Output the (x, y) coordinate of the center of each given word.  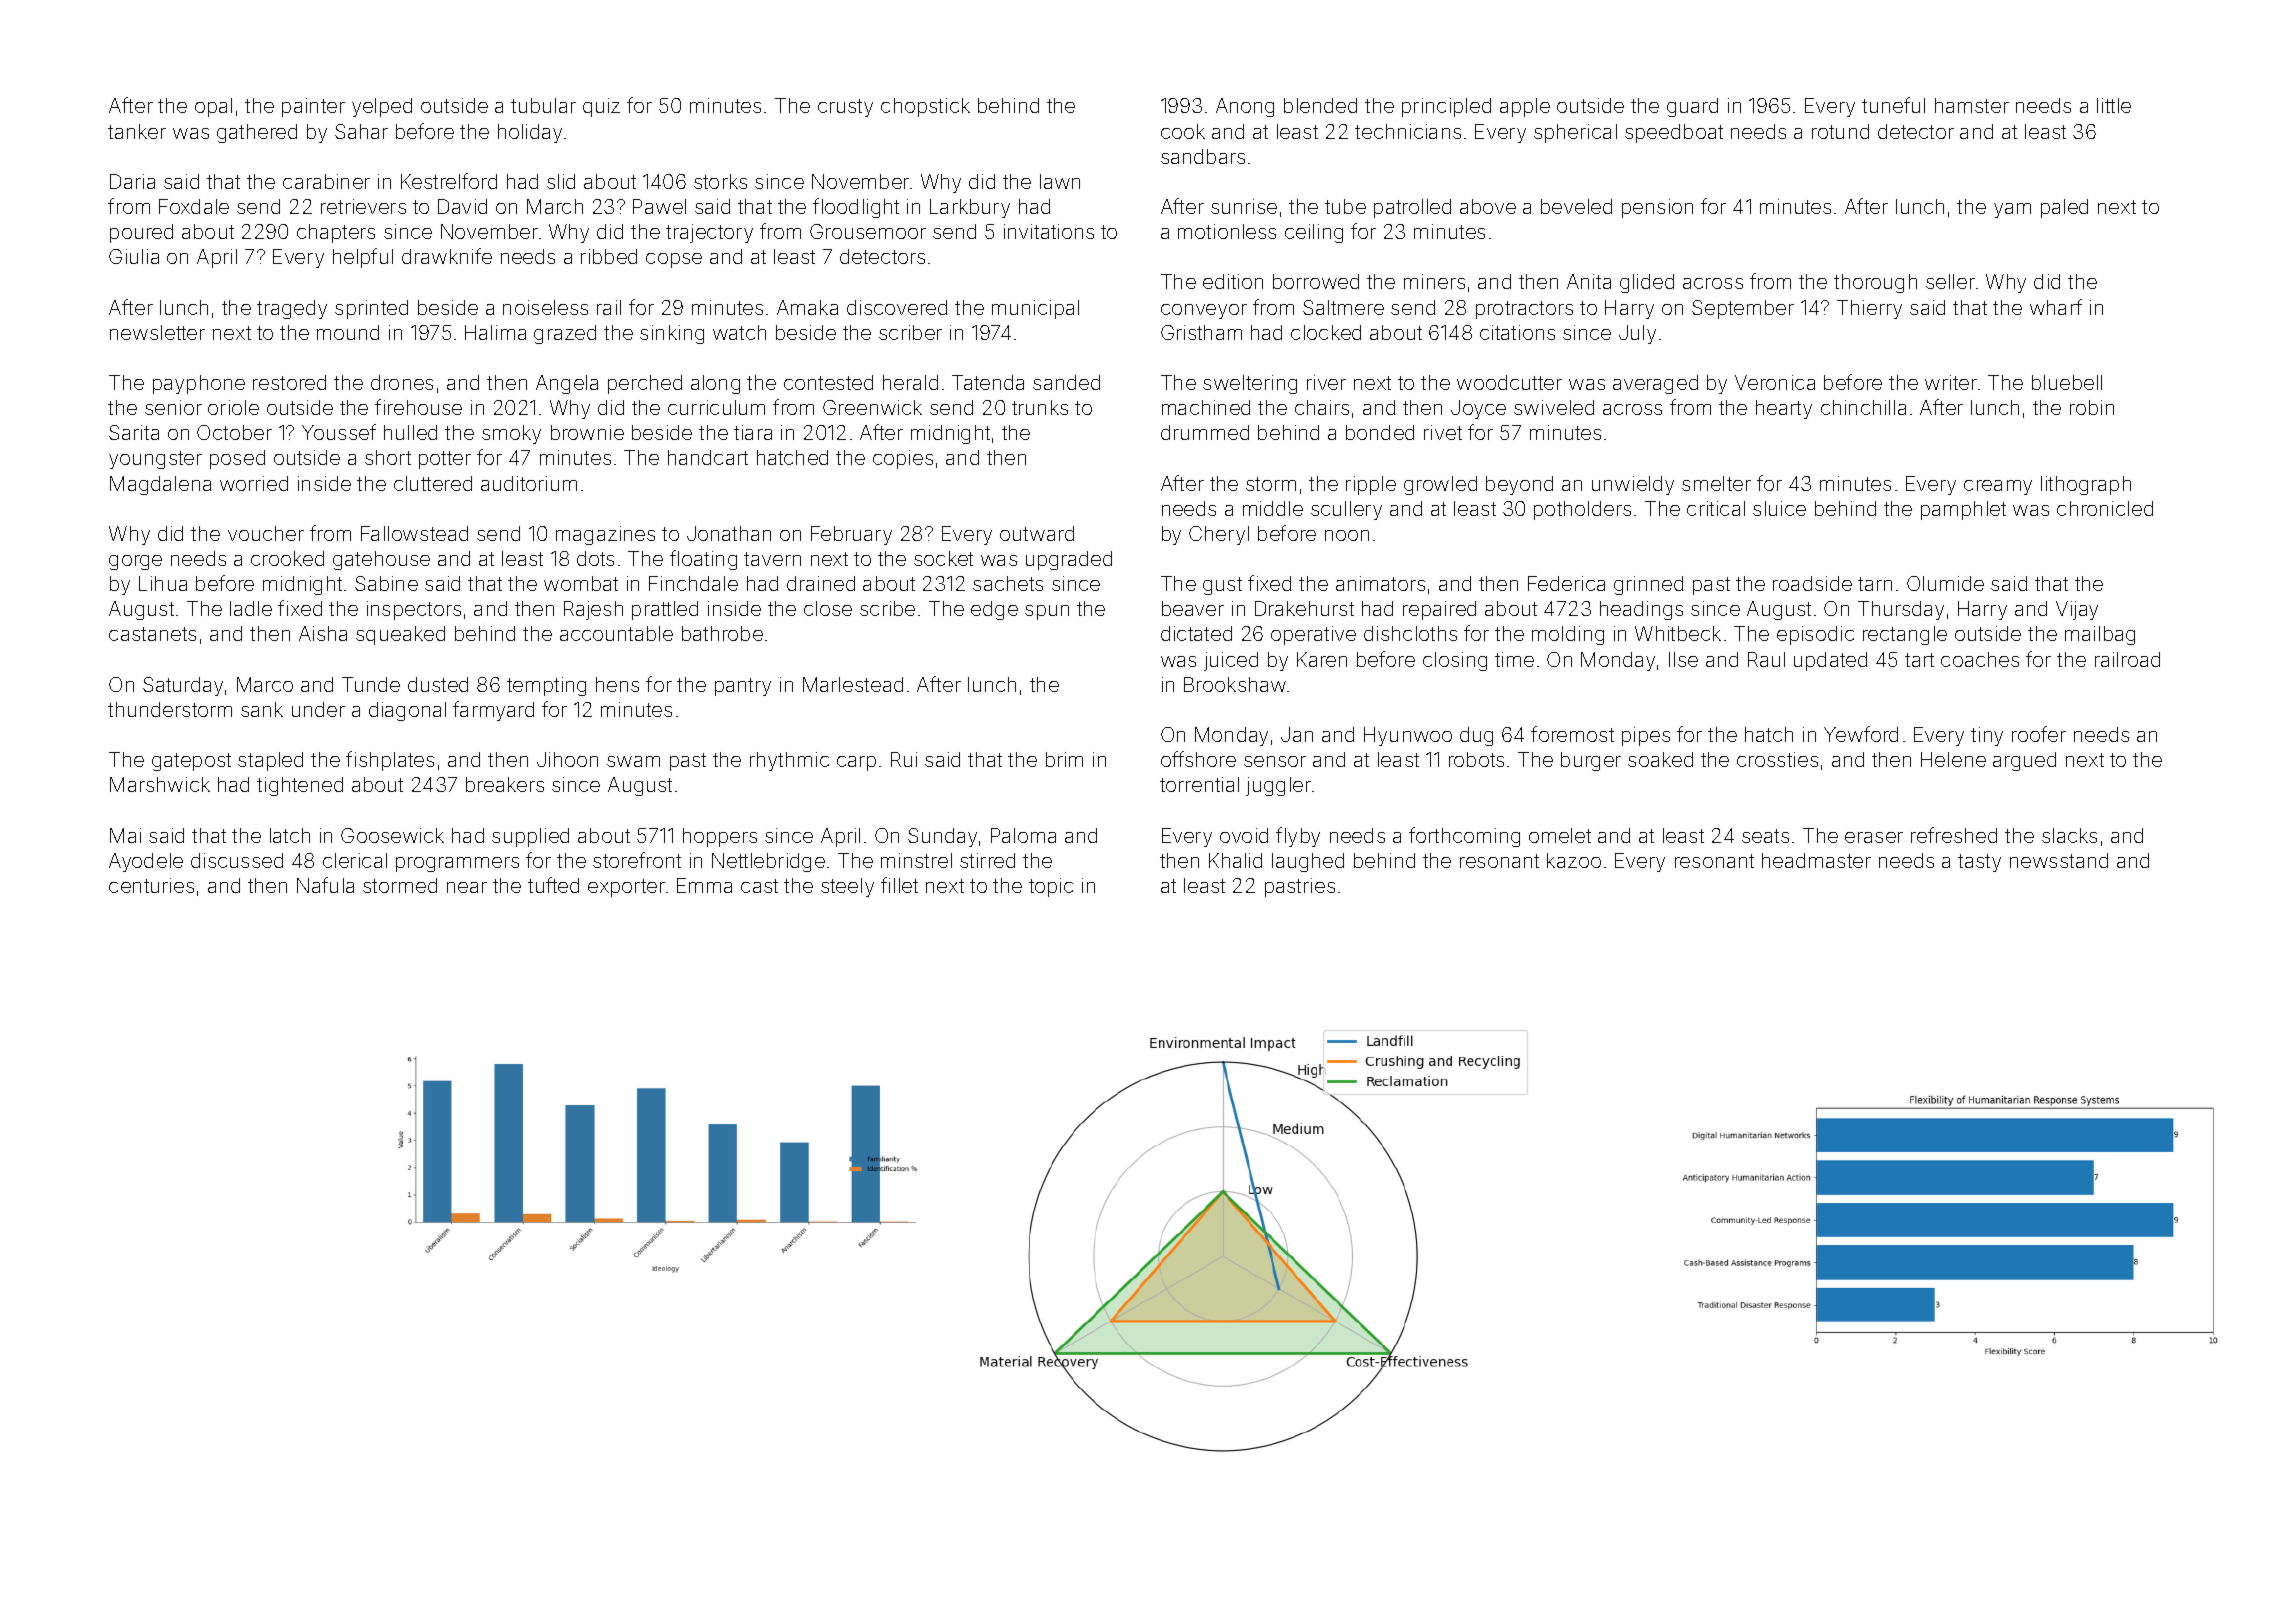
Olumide (1945, 583)
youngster (155, 460)
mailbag (2100, 635)
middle (1273, 508)
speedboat (1674, 133)
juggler (1278, 786)
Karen (1322, 659)
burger (1591, 761)
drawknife (447, 256)
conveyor (1204, 311)
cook (1183, 131)
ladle (251, 608)
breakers (505, 784)
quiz (601, 107)
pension (1657, 208)
